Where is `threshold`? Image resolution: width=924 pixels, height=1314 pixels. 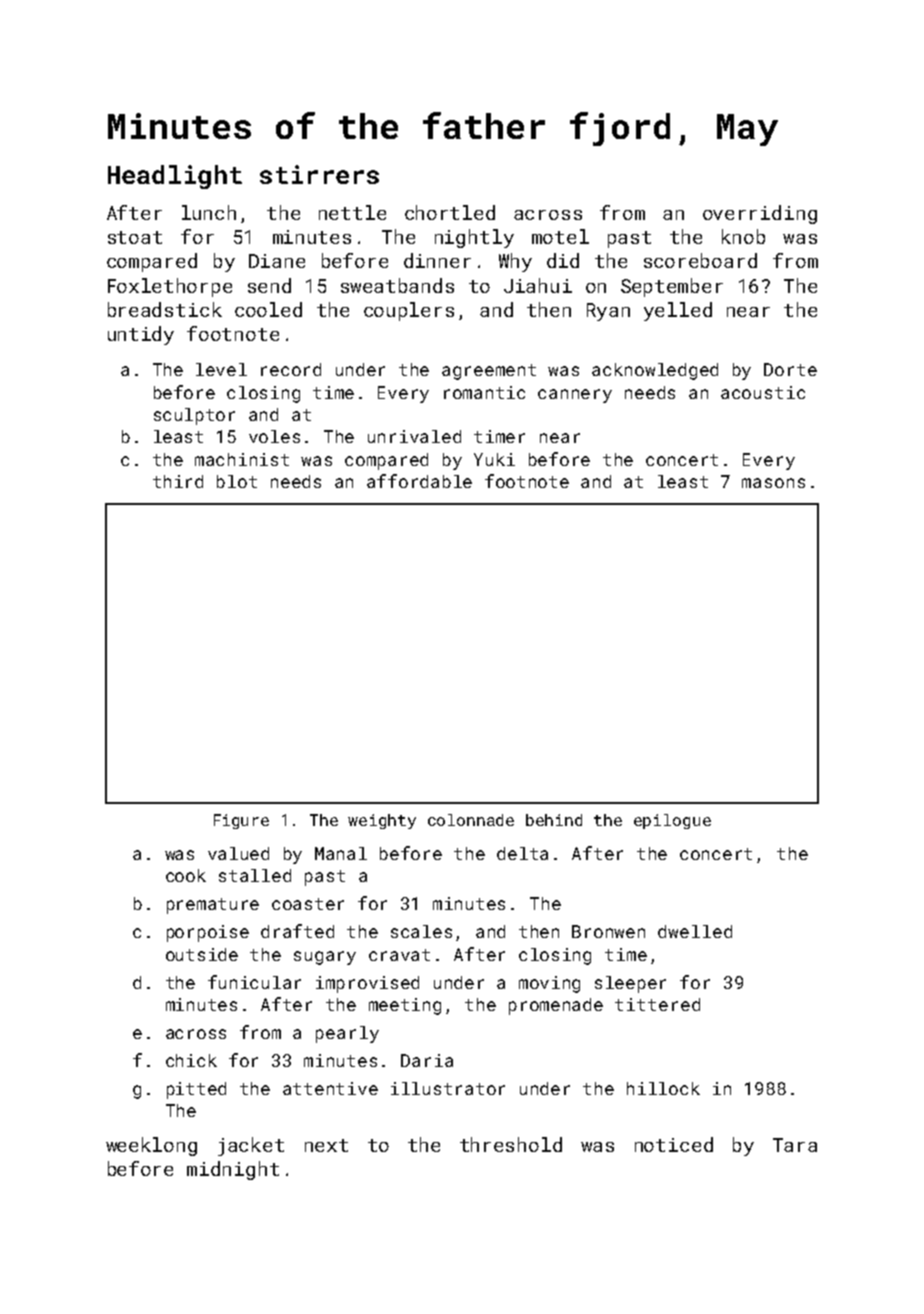 threshold is located at coordinates (511, 1144).
